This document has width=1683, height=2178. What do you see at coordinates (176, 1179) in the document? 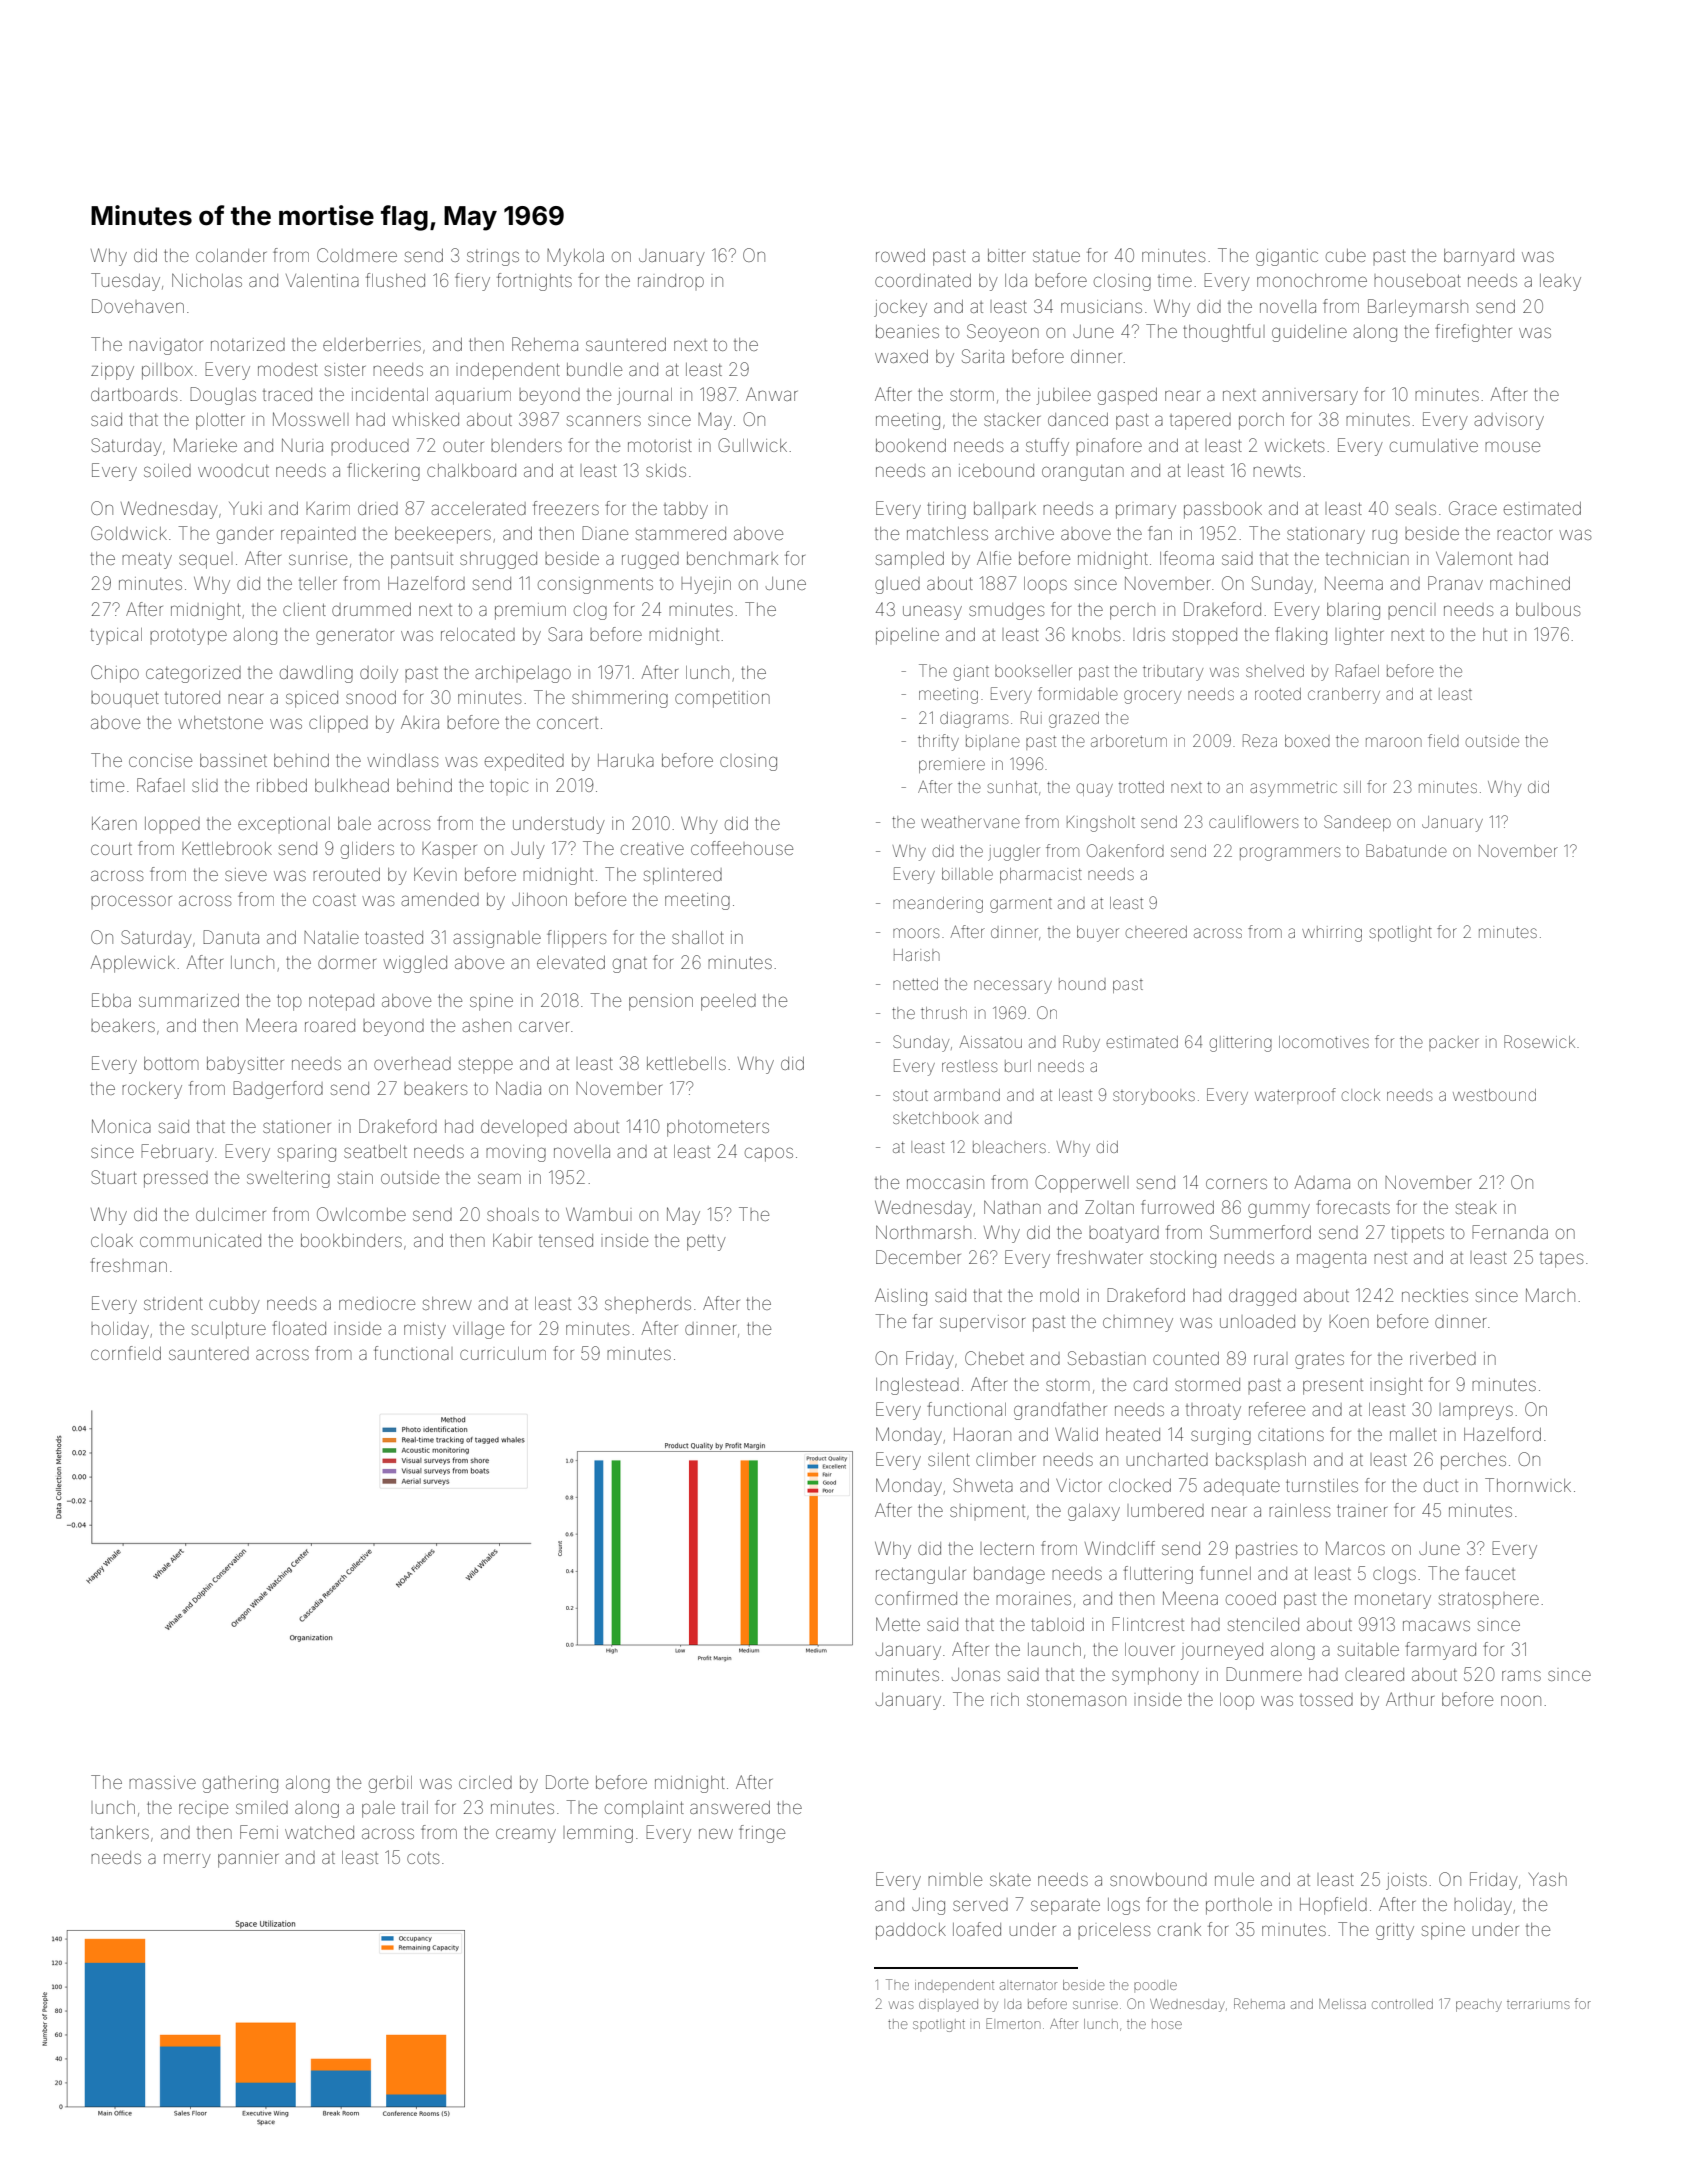
I see `pressed` at bounding box center [176, 1179].
